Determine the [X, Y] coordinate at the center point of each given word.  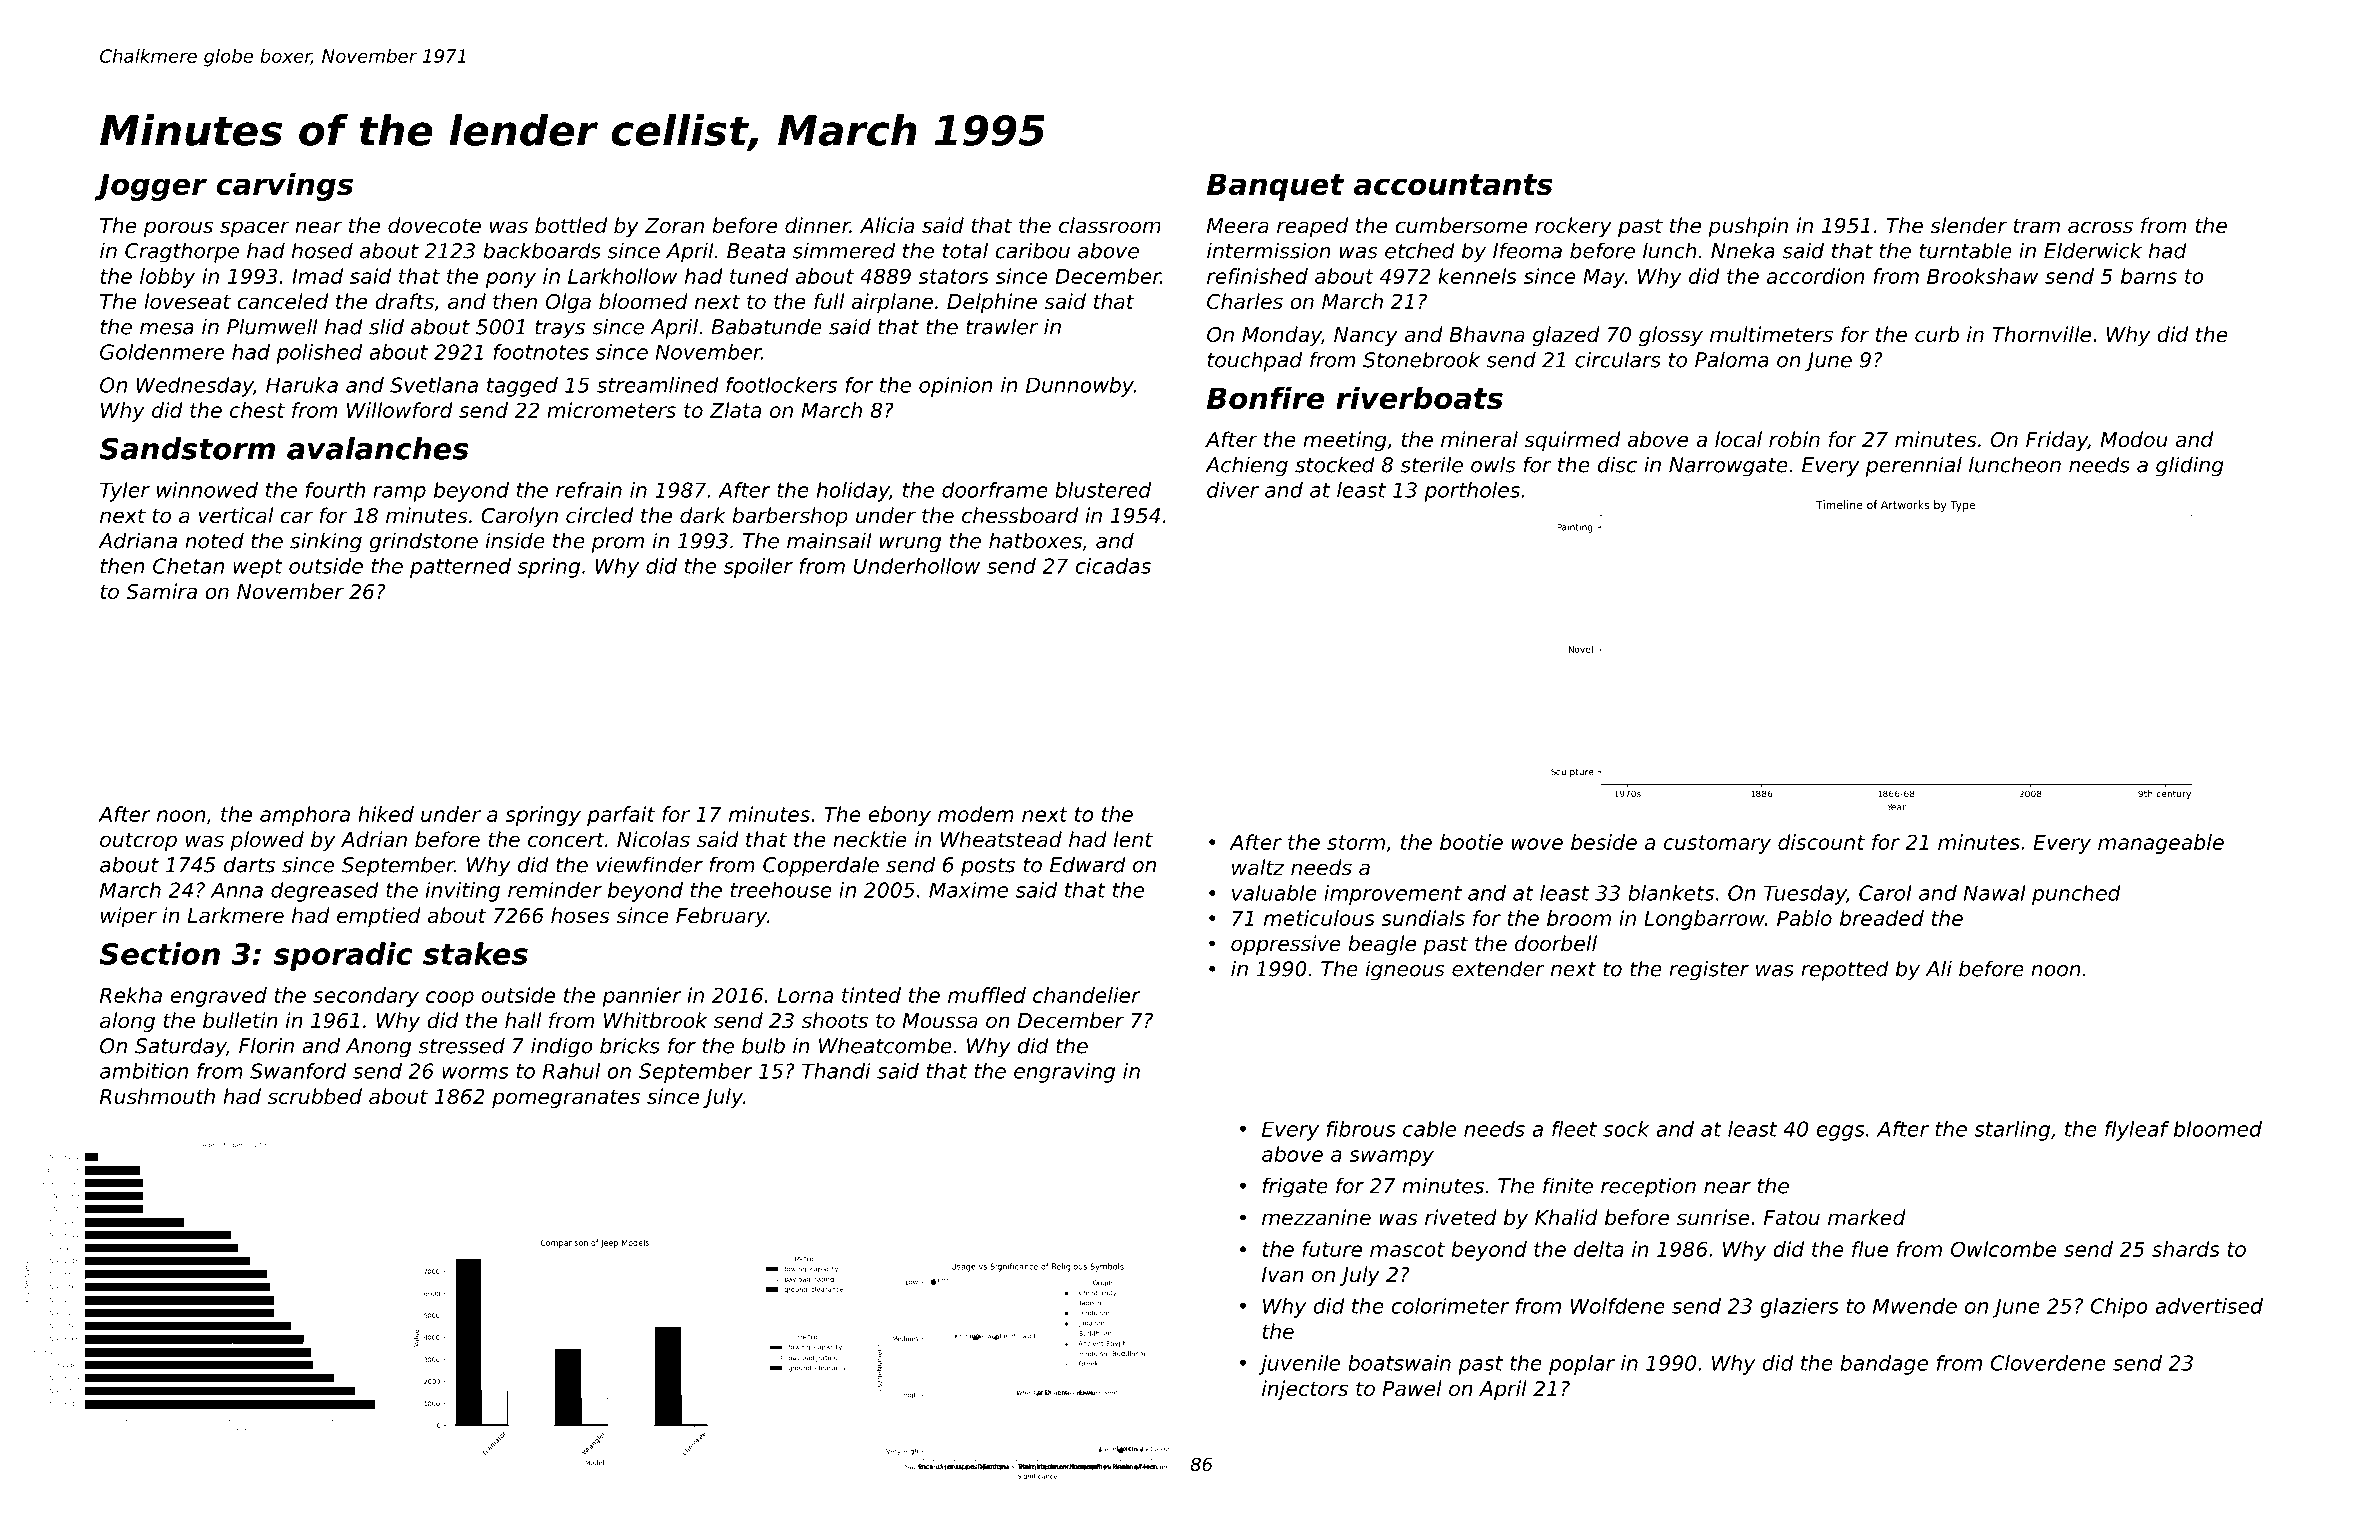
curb [1937, 334]
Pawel [1412, 1388]
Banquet [1275, 187]
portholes [1472, 492]
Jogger [150, 187]
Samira [161, 591]
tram [2036, 225]
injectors [1305, 1390]
